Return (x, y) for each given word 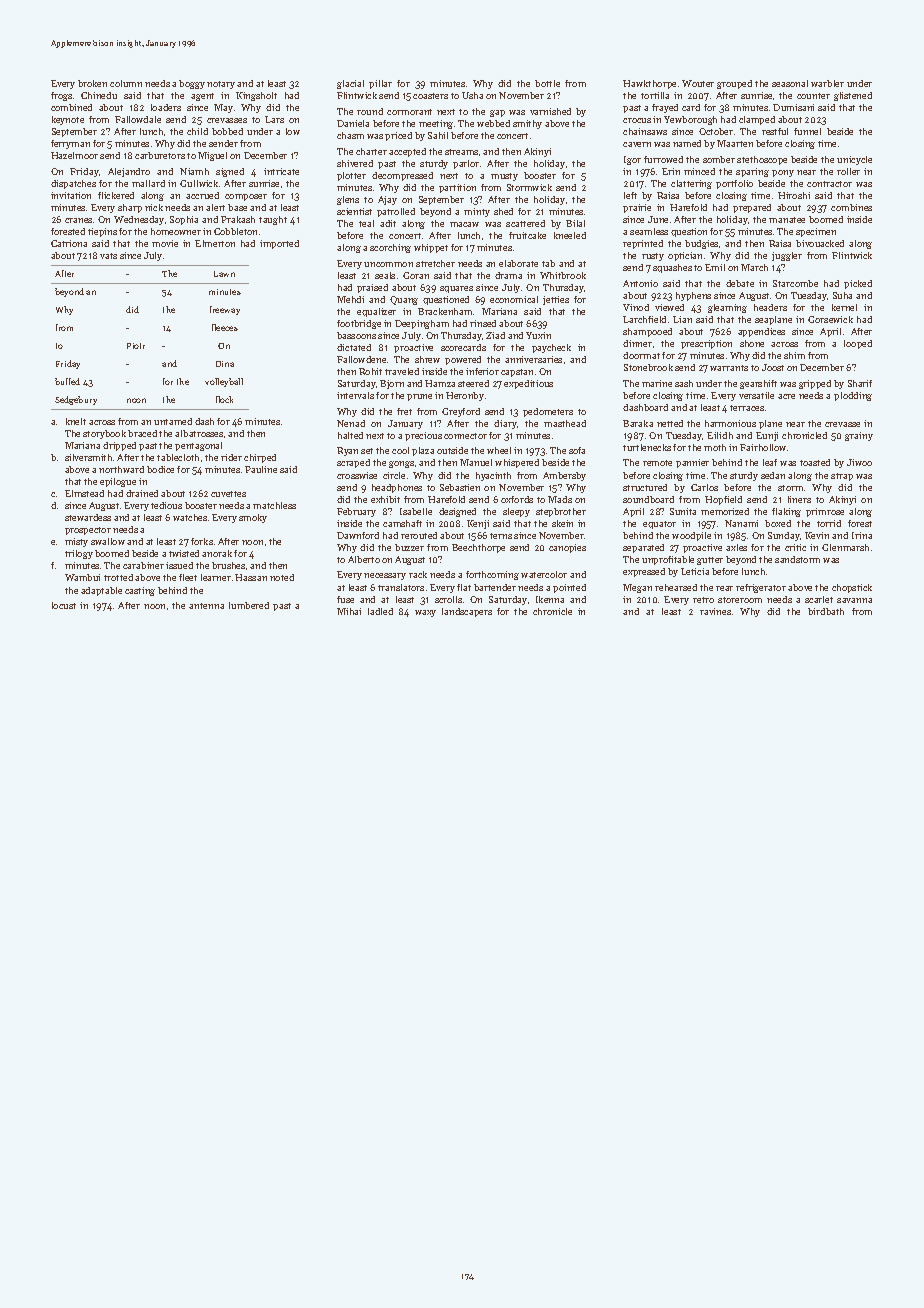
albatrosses (199, 433)
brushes (228, 565)
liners (799, 499)
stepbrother (561, 512)
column (126, 83)
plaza (423, 451)
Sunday (784, 536)
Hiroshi (794, 195)
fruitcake (527, 235)
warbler (827, 83)
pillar (380, 84)
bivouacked (820, 243)
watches (190, 517)
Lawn (224, 274)
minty (477, 212)
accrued (202, 195)
